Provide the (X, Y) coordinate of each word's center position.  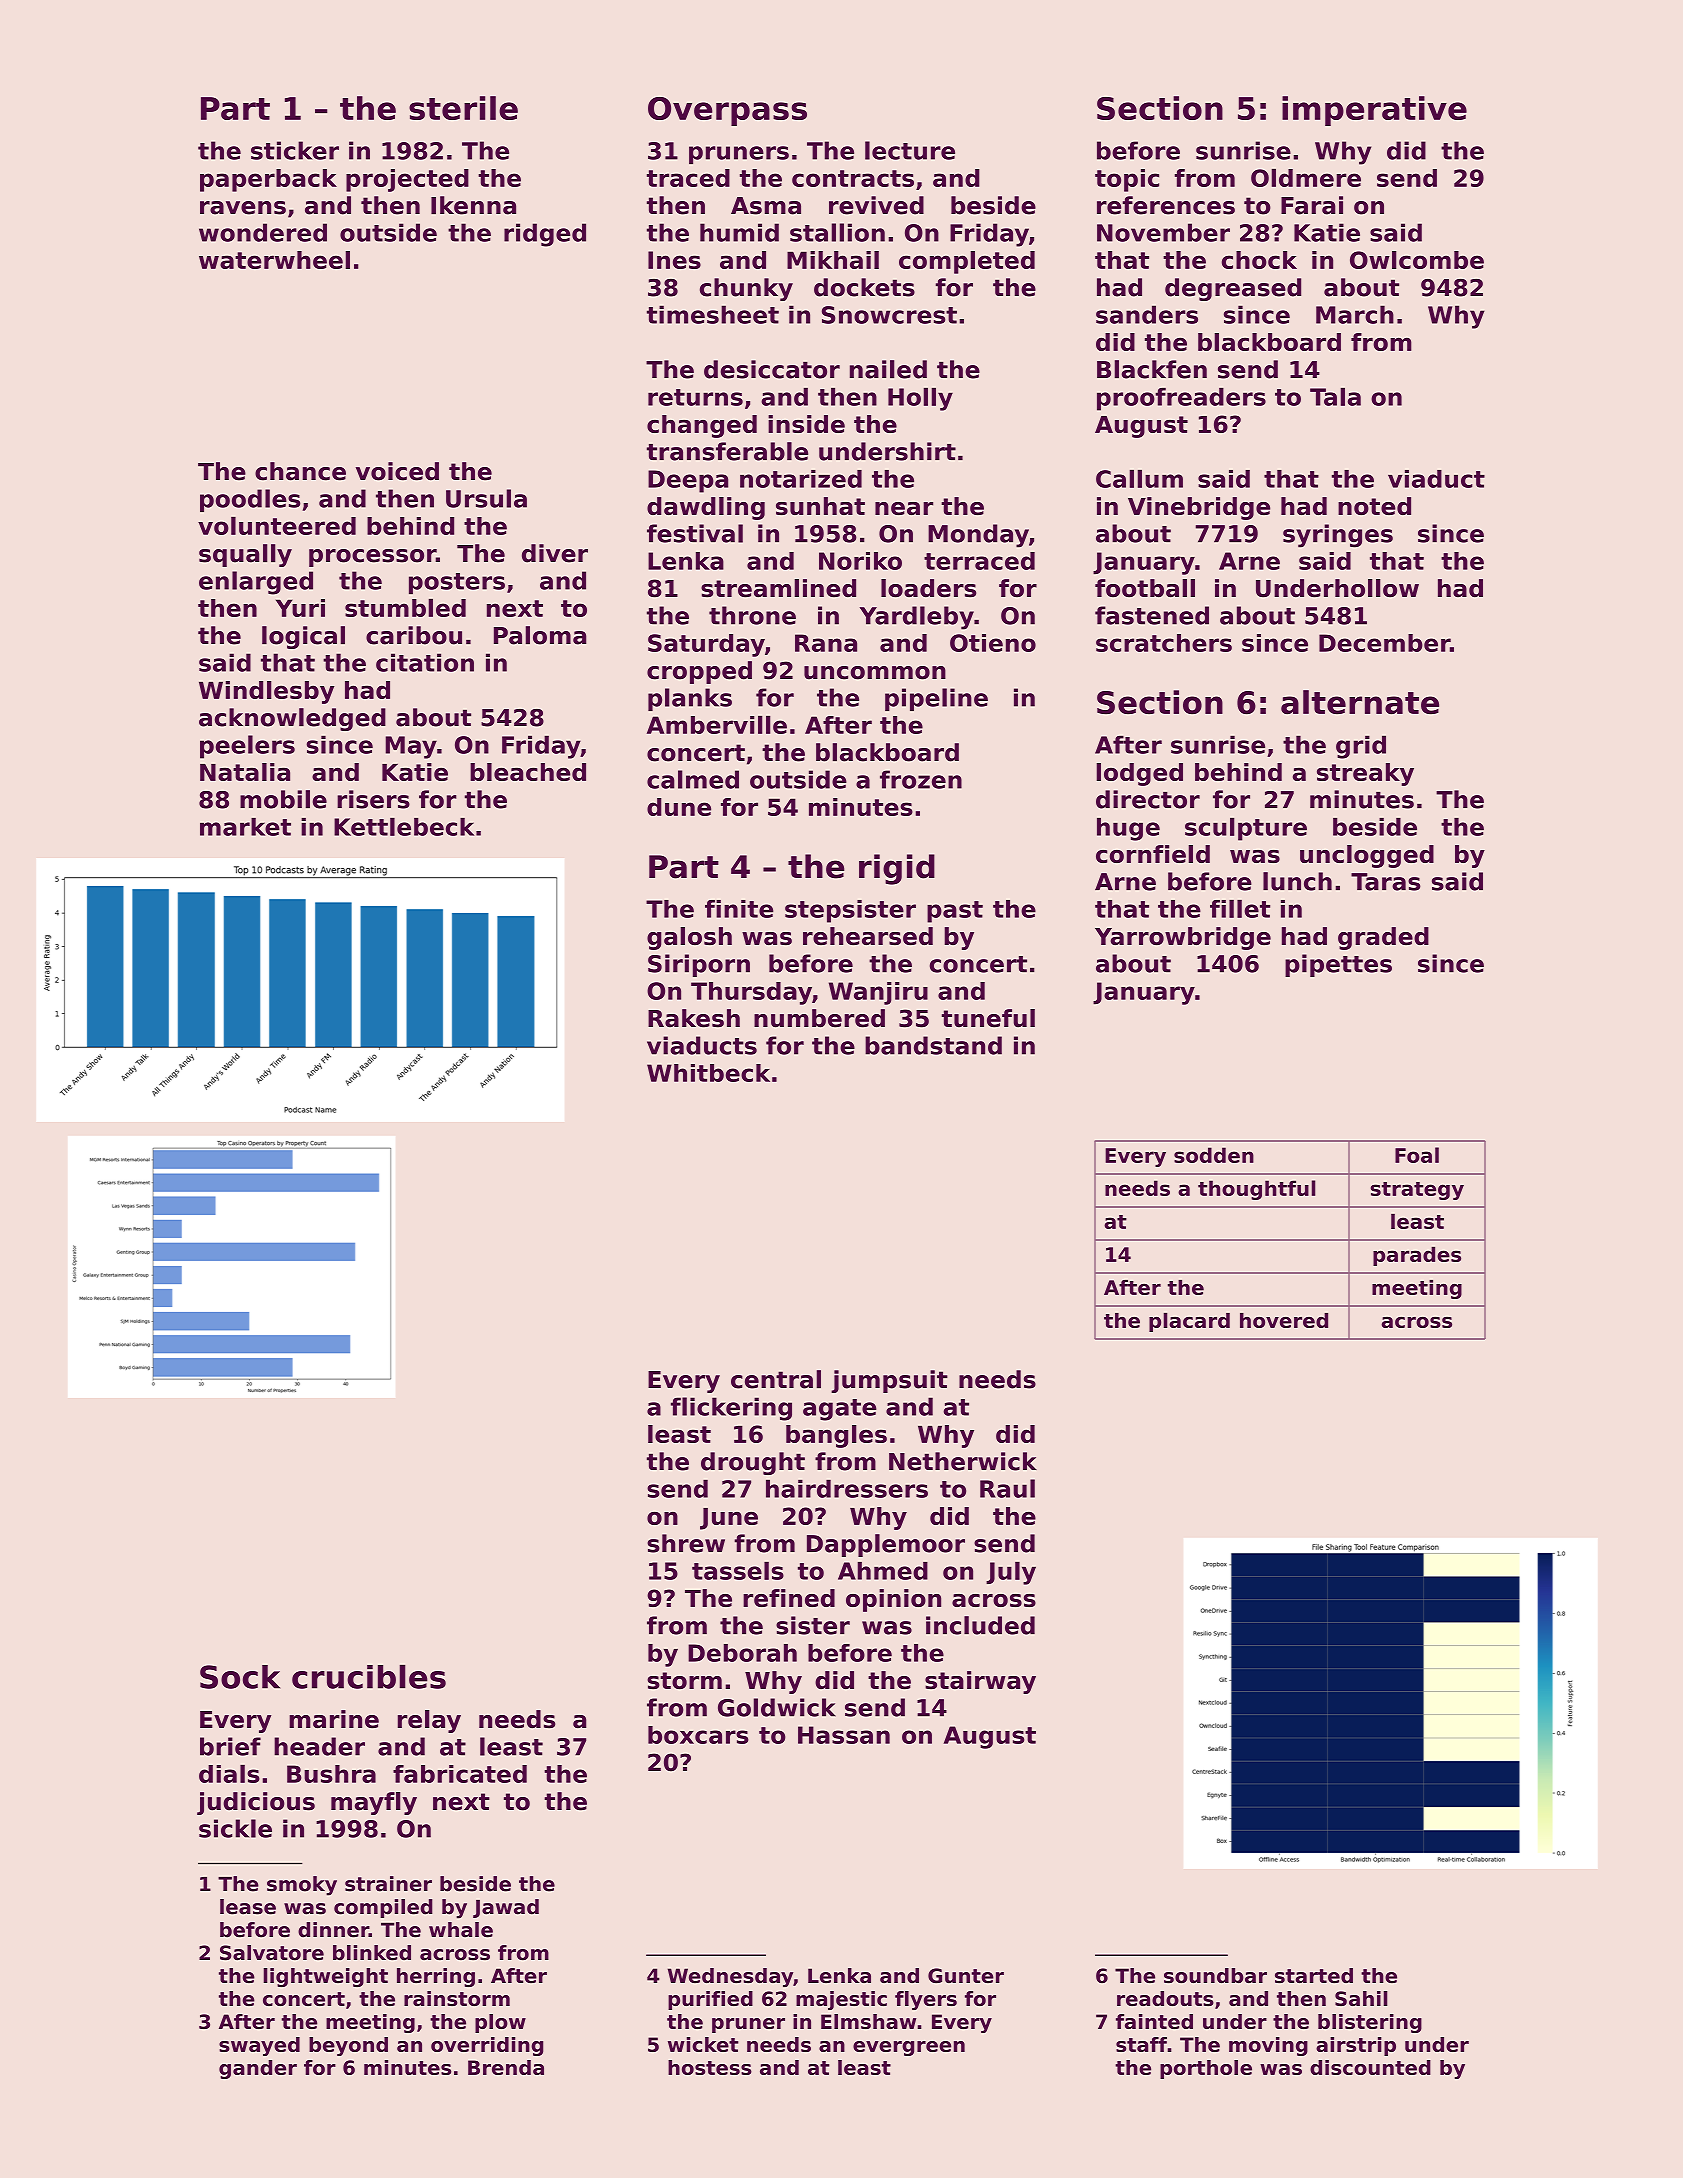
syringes (1338, 536)
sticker (295, 150)
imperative (1374, 111)
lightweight (326, 1977)
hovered (1284, 1320)
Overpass (727, 111)
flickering (731, 1409)
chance (300, 471)
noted (1374, 506)
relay (429, 1721)
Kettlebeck (404, 827)
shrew (686, 1543)
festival (695, 533)
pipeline (936, 699)
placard (1189, 1322)
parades (1417, 1256)
